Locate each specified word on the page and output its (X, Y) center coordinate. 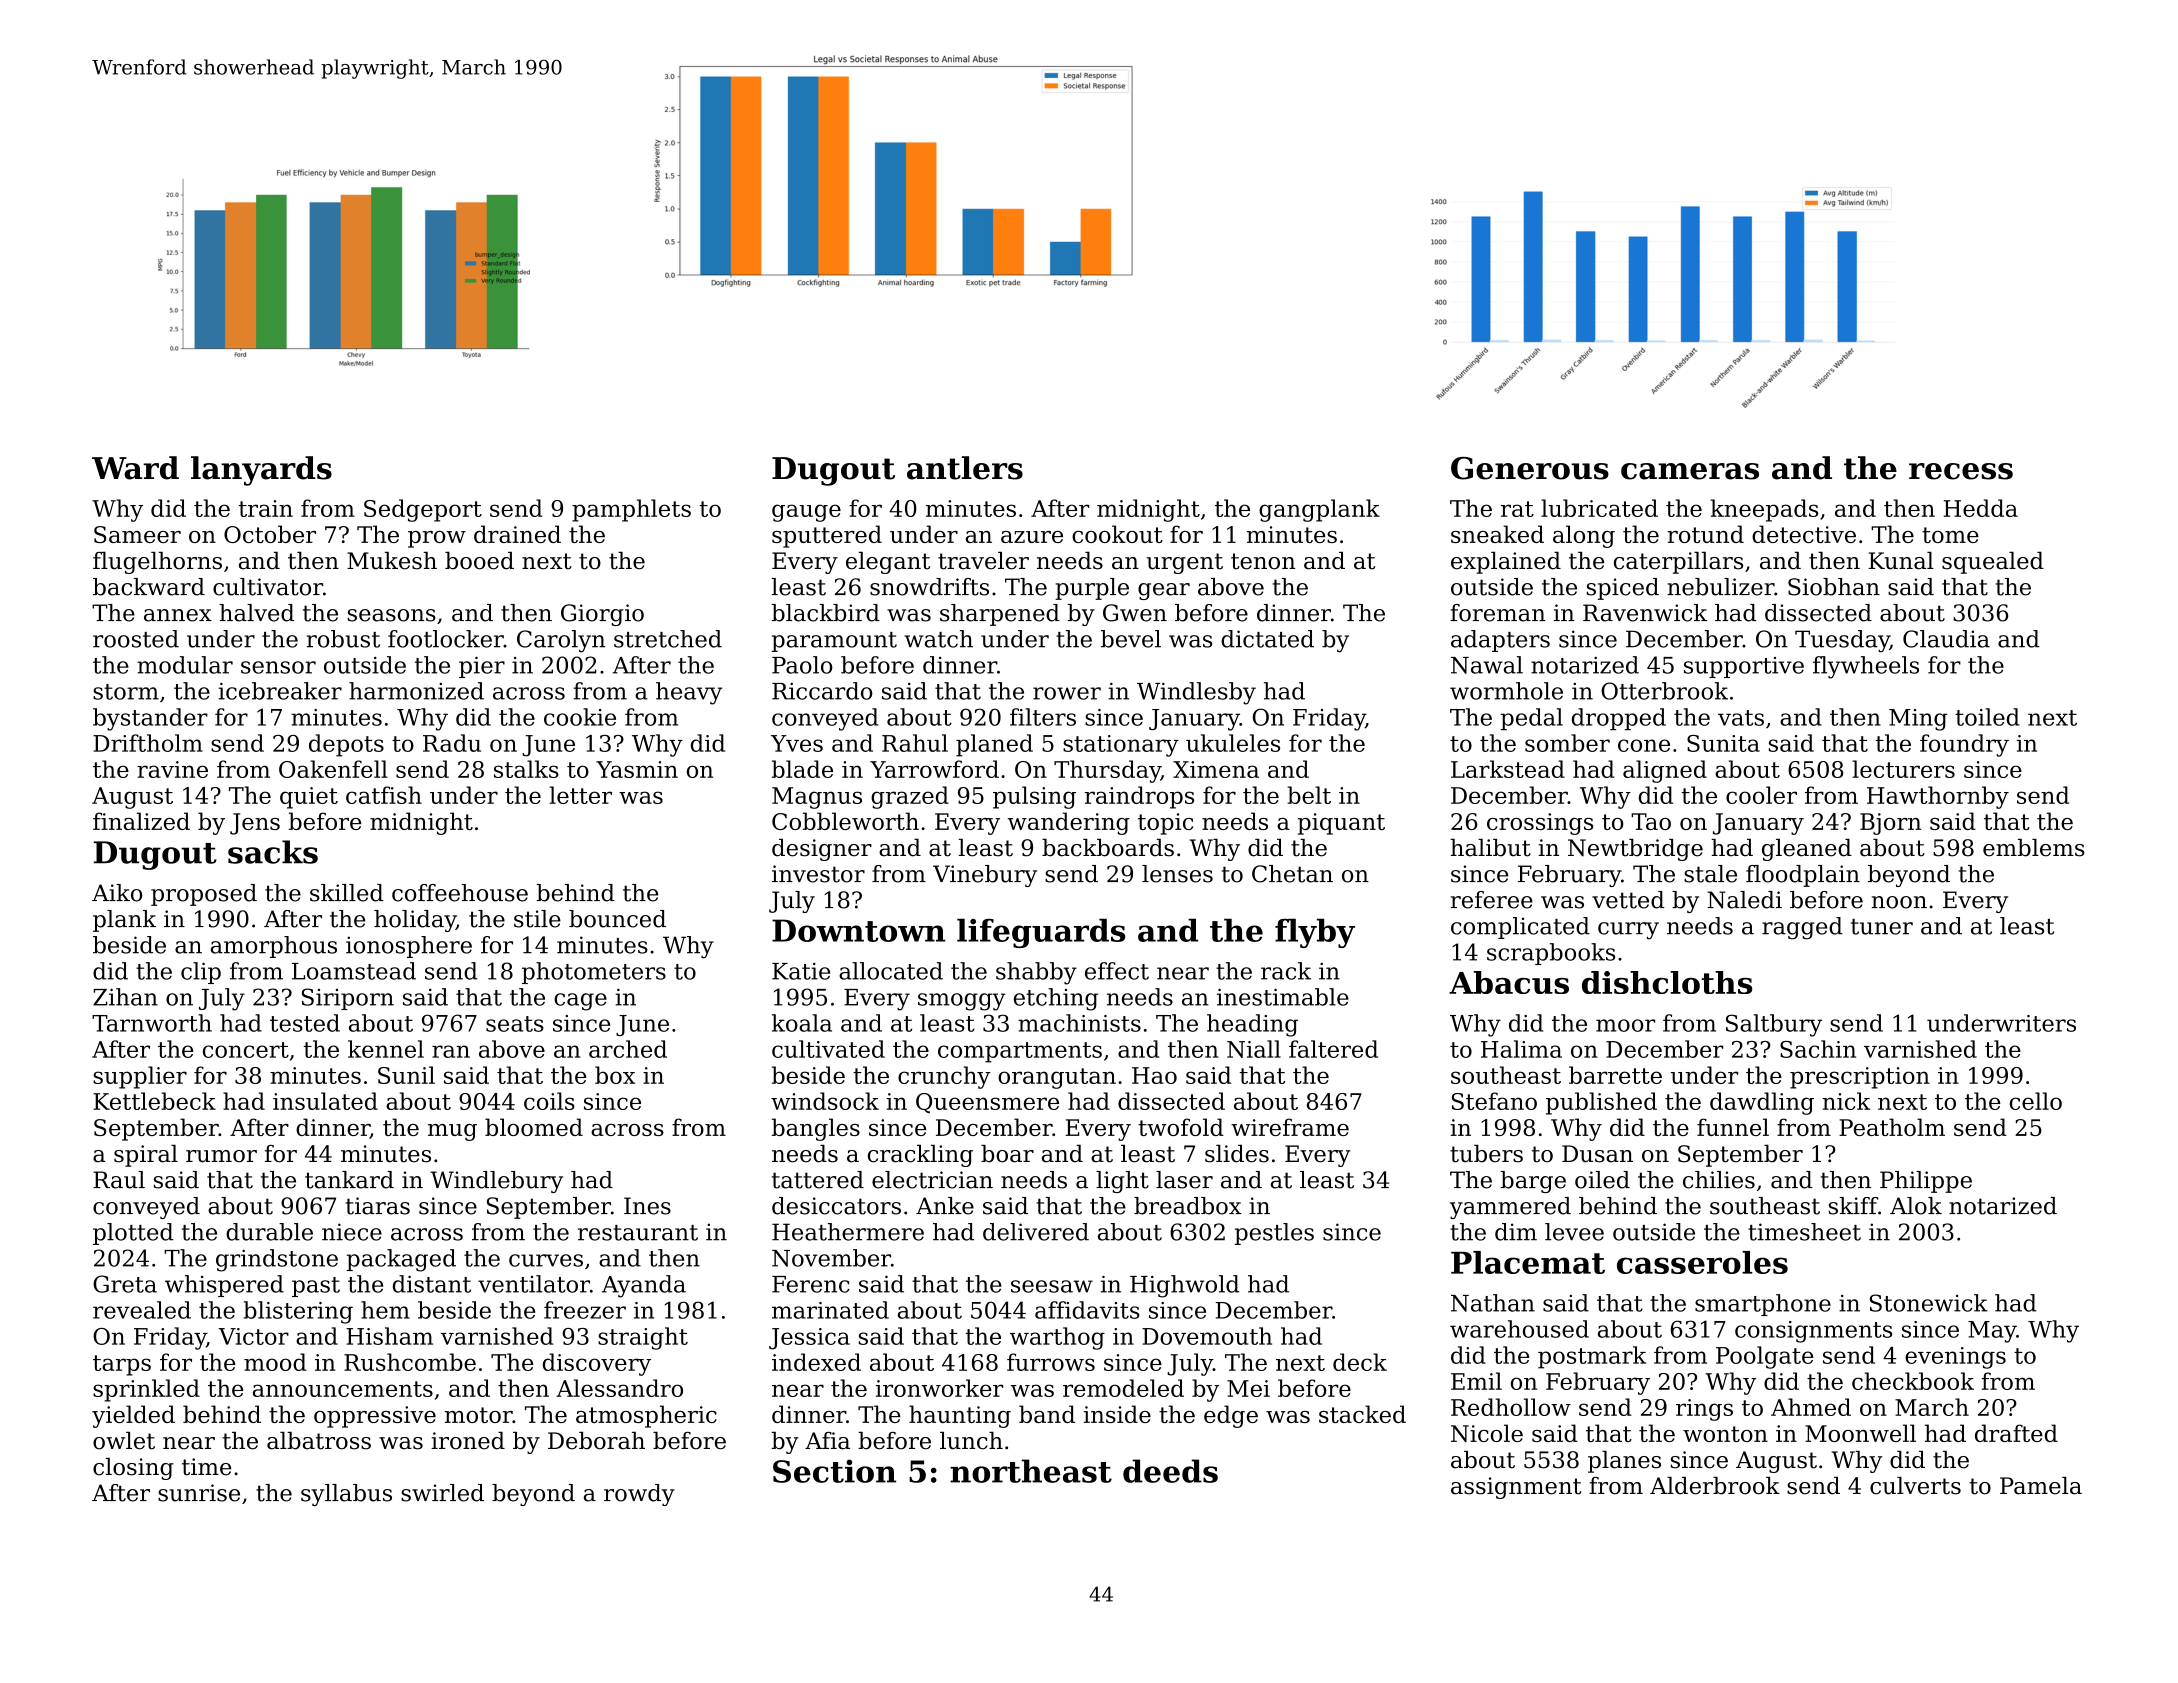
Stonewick (1929, 1303)
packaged (401, 1260)
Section (834, 1471)
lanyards (261, 471)
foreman (1497, 613)
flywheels (1866, 667)
